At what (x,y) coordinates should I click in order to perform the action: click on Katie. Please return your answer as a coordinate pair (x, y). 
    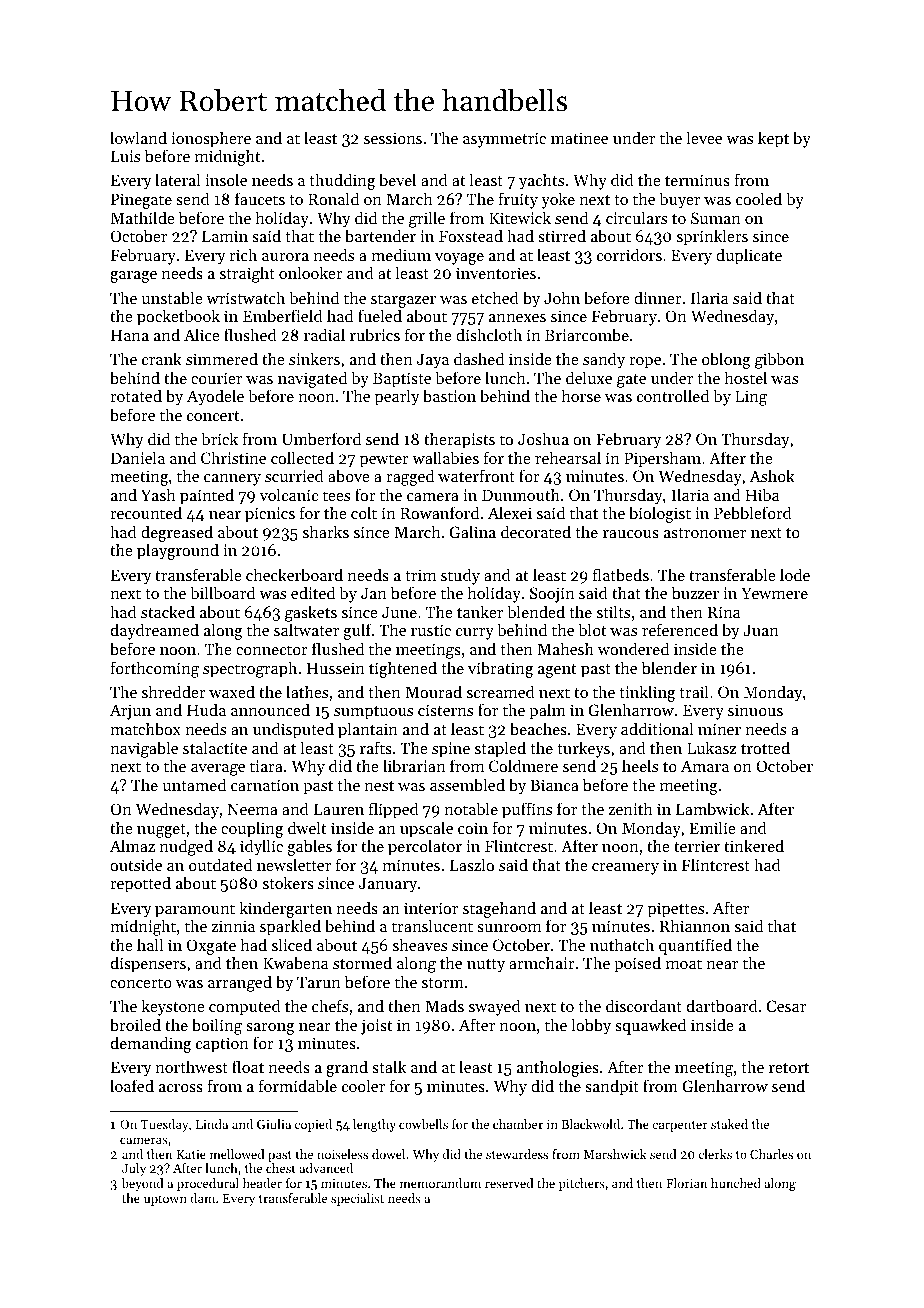
    Looking at the image, I should click on (191, 1154).
